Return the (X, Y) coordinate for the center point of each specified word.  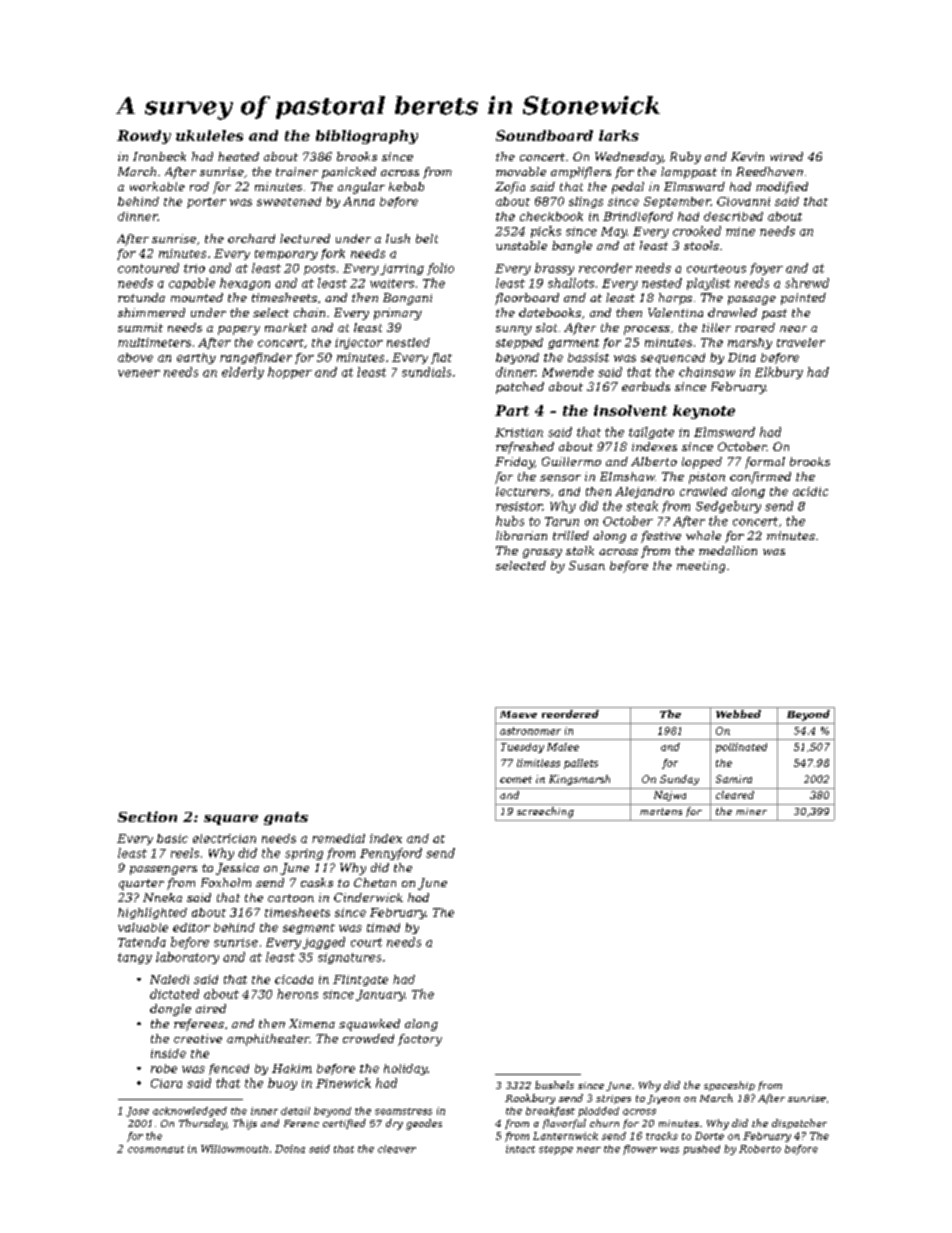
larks (619, 135)
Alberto (654, 461)
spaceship (729, 1086)
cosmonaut (156, 1149)
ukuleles (209, 135)
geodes (424, 1124)
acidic (810, 491)
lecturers (523, 491)
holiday (405, 1069)
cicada (294, 979)
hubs (510, 521)
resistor (519, 506)
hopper (290, 373)
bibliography (367, 137)
